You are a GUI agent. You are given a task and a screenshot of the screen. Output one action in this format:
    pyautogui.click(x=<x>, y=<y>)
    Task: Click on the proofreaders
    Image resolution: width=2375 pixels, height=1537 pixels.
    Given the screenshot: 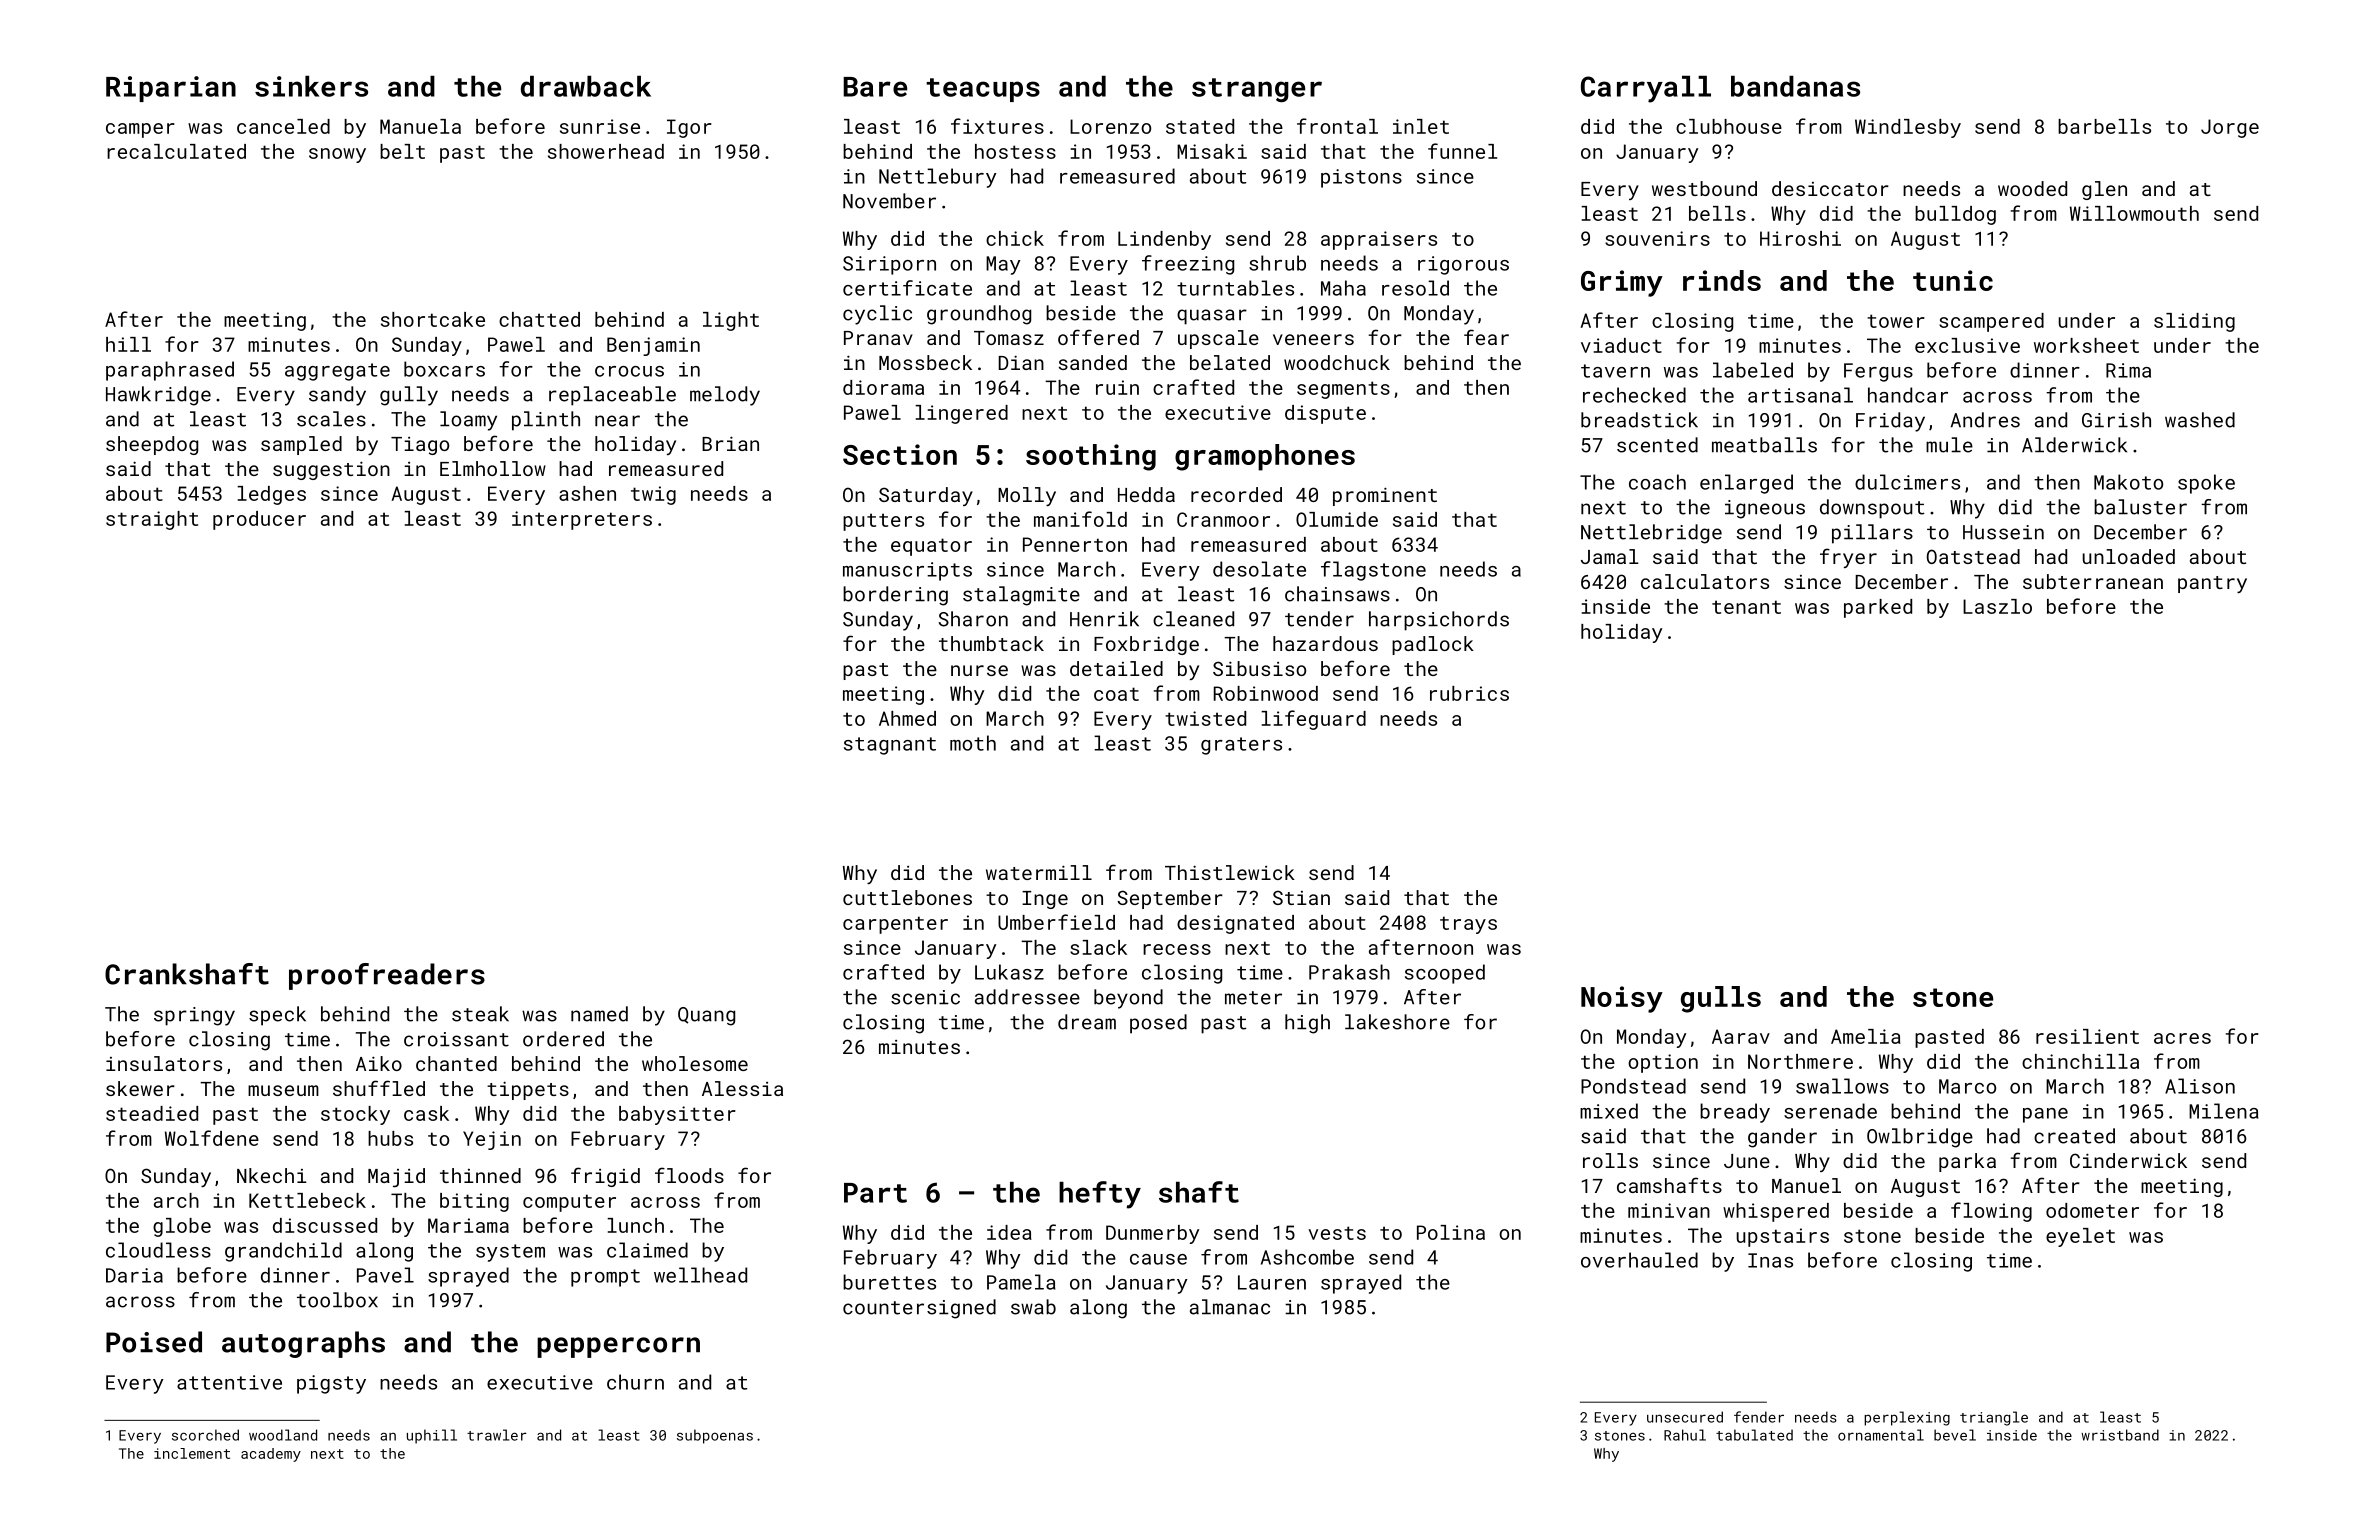 What is the action you would take?
    pyautogui.click(x=387, y=976)
